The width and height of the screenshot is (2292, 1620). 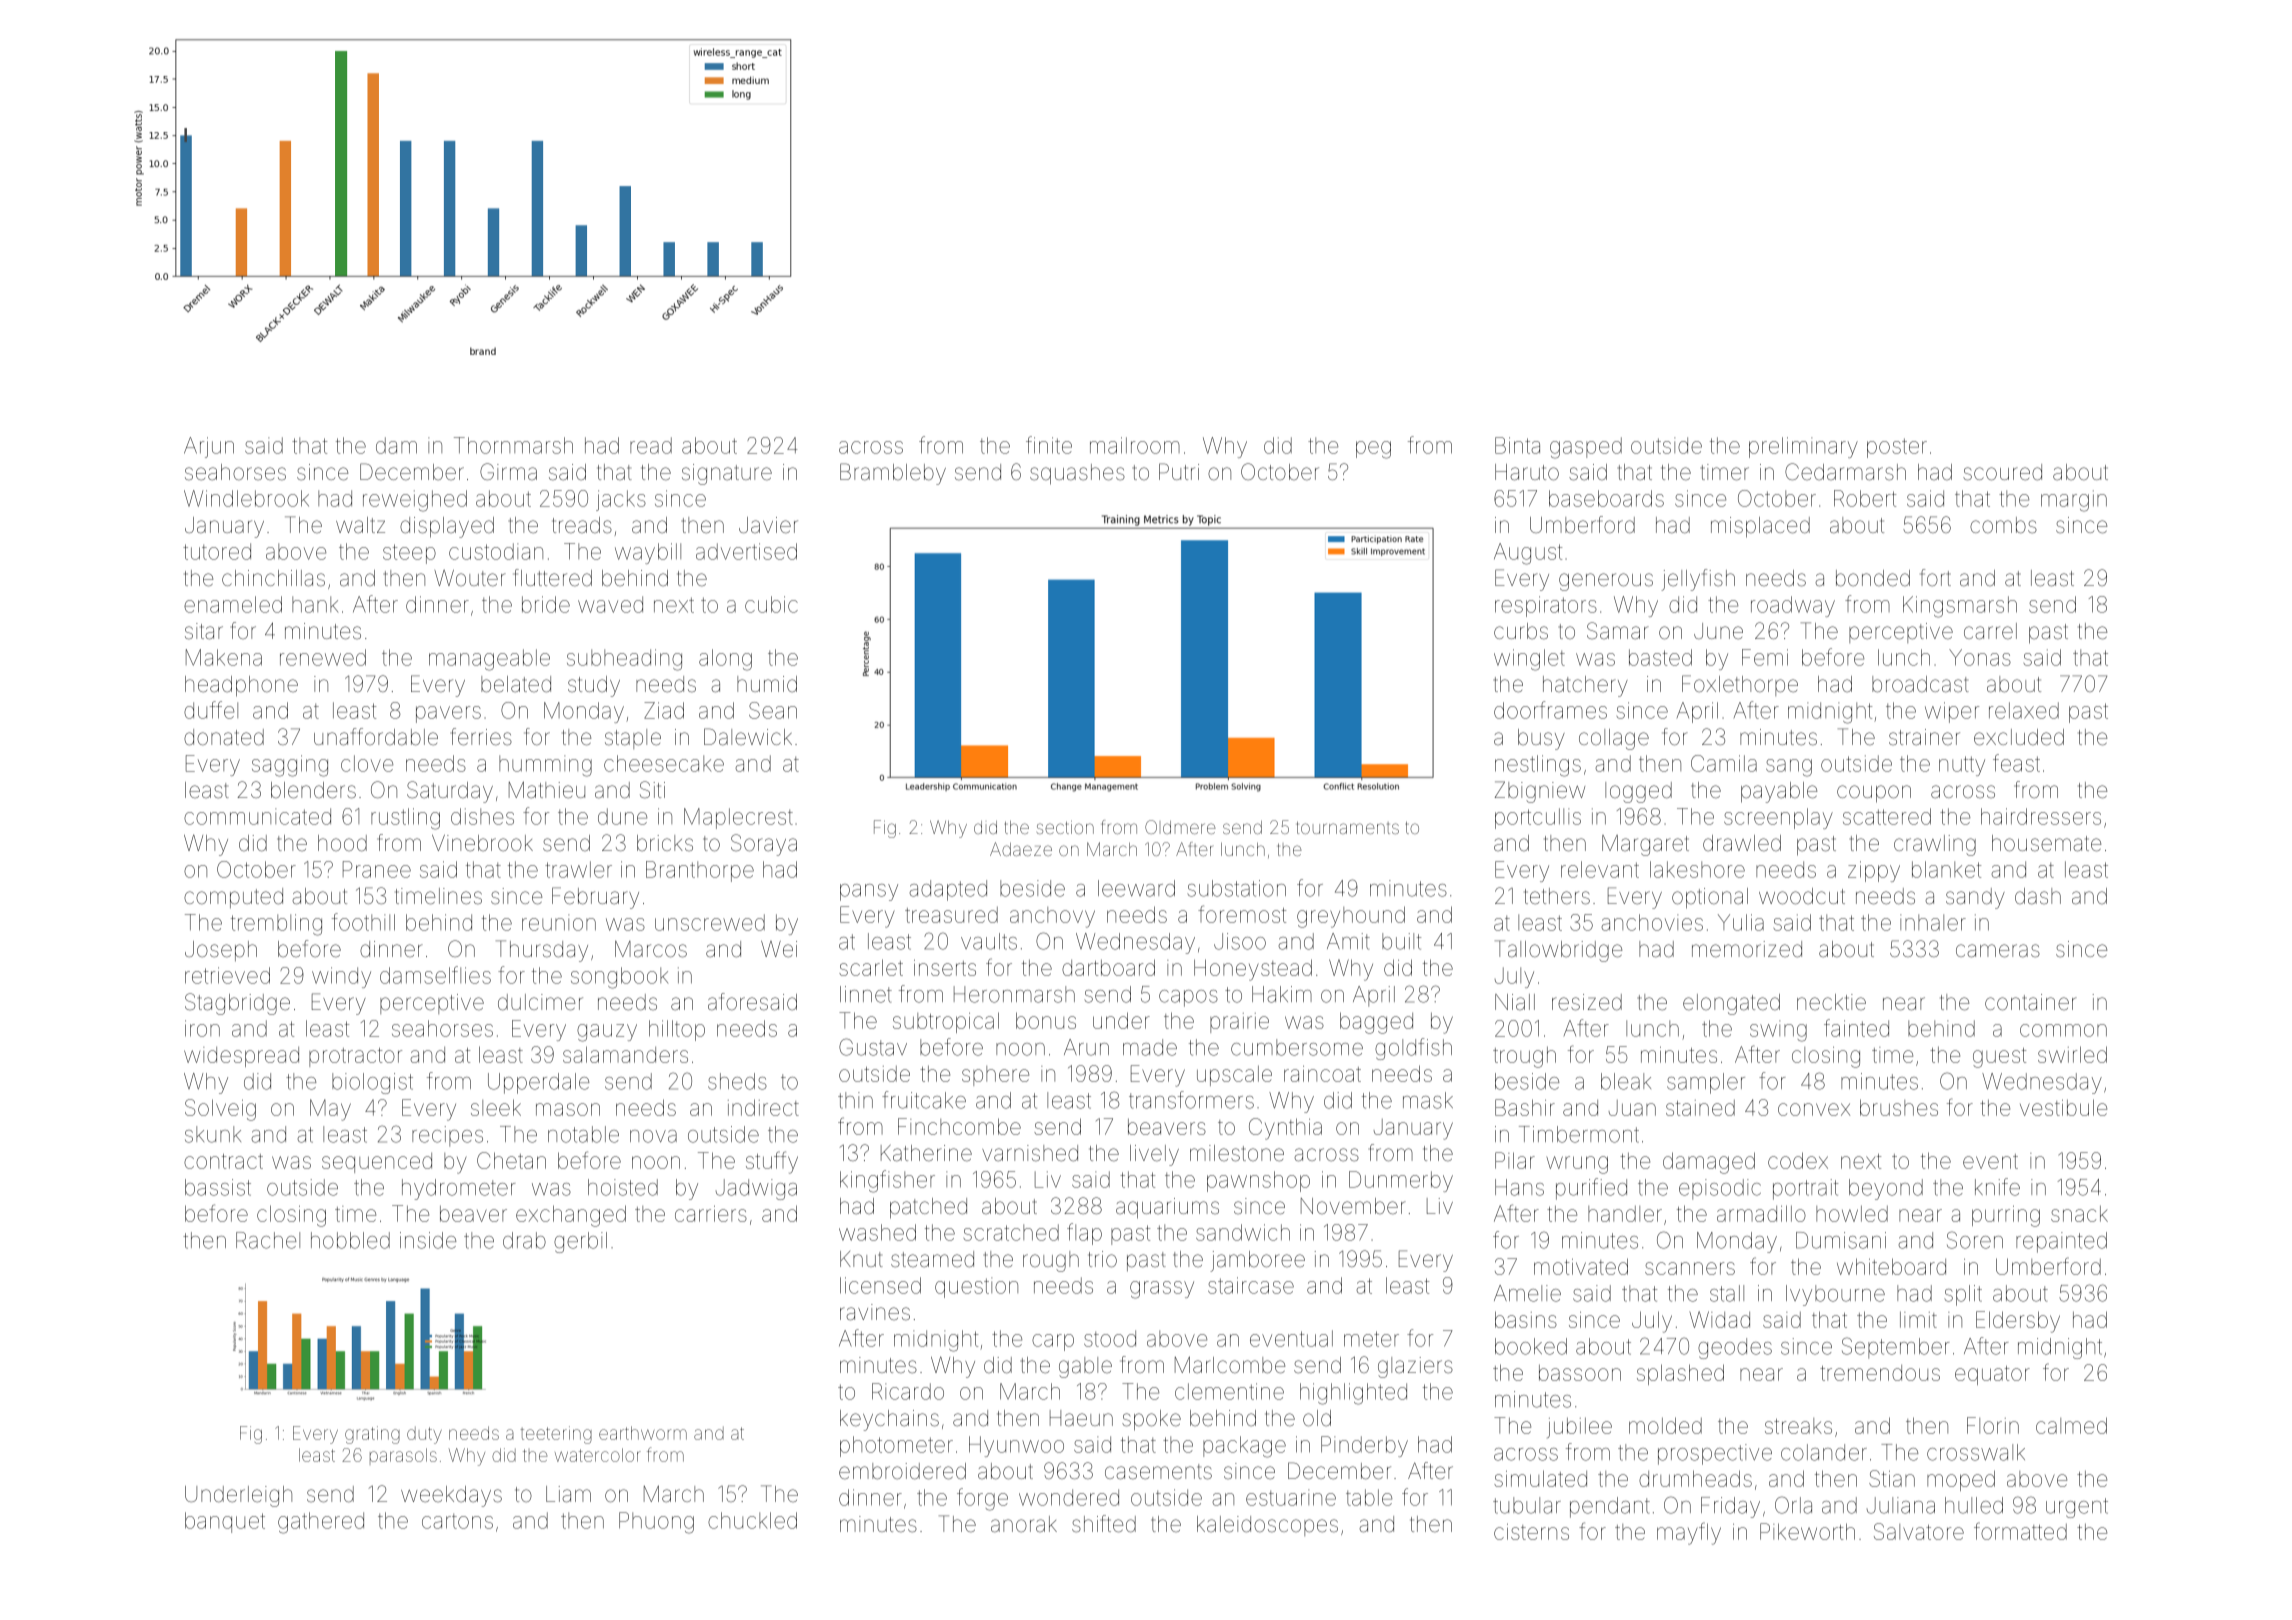 What do you see at coordinates (1243, 1232) in the screenshot?
I see `sandwich` at bounding box center [1243, 1232].
